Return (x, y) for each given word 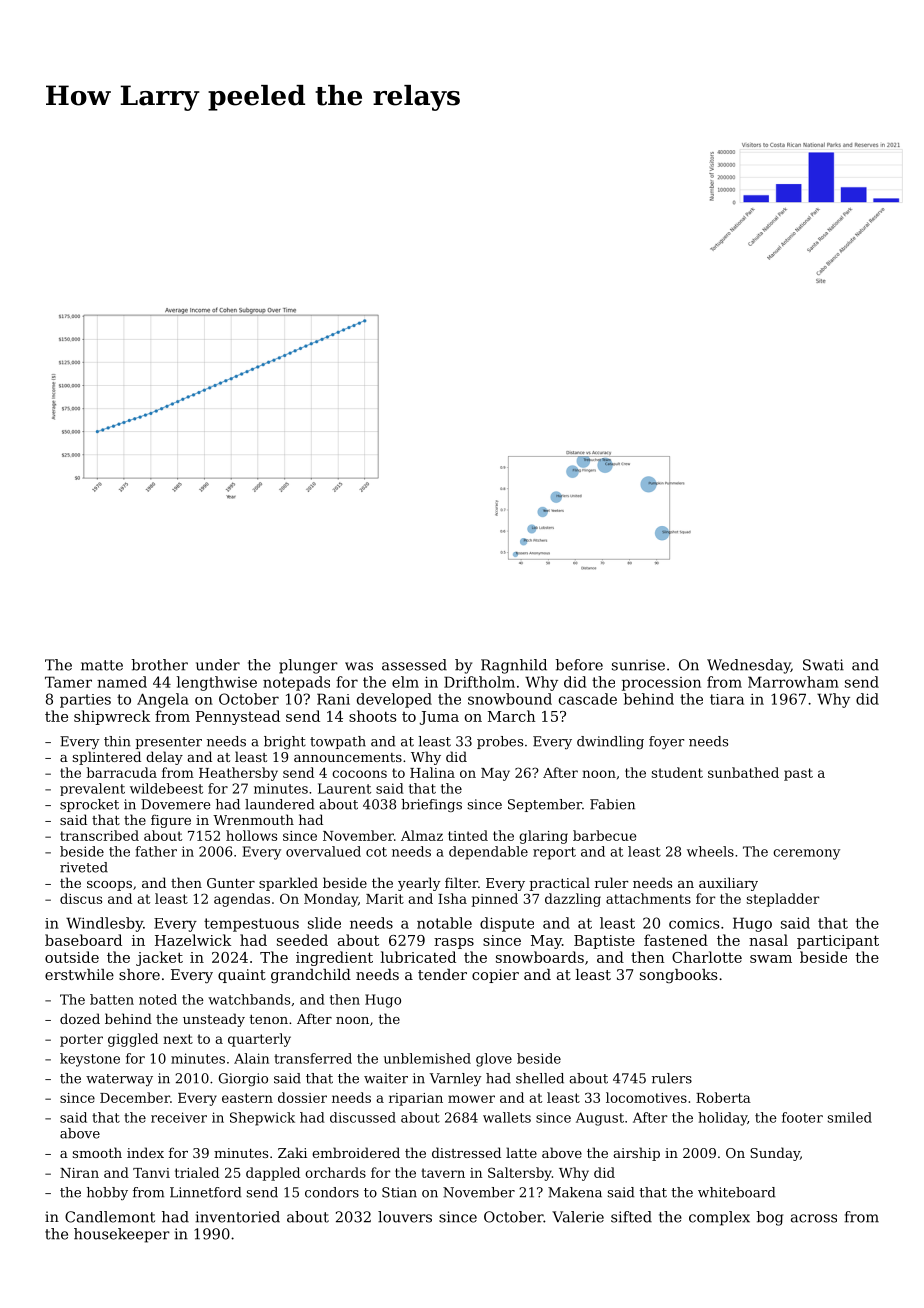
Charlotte (707, 957)
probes (500, 742)
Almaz (422, 835)
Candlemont (110, 1217)
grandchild (311, 976)
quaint (242, 976)
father (156, 851)
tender (442, 974)
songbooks (678, 976)
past (798, 774)
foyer (666, 742)
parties (85, 701)
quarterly (259, 1040)
